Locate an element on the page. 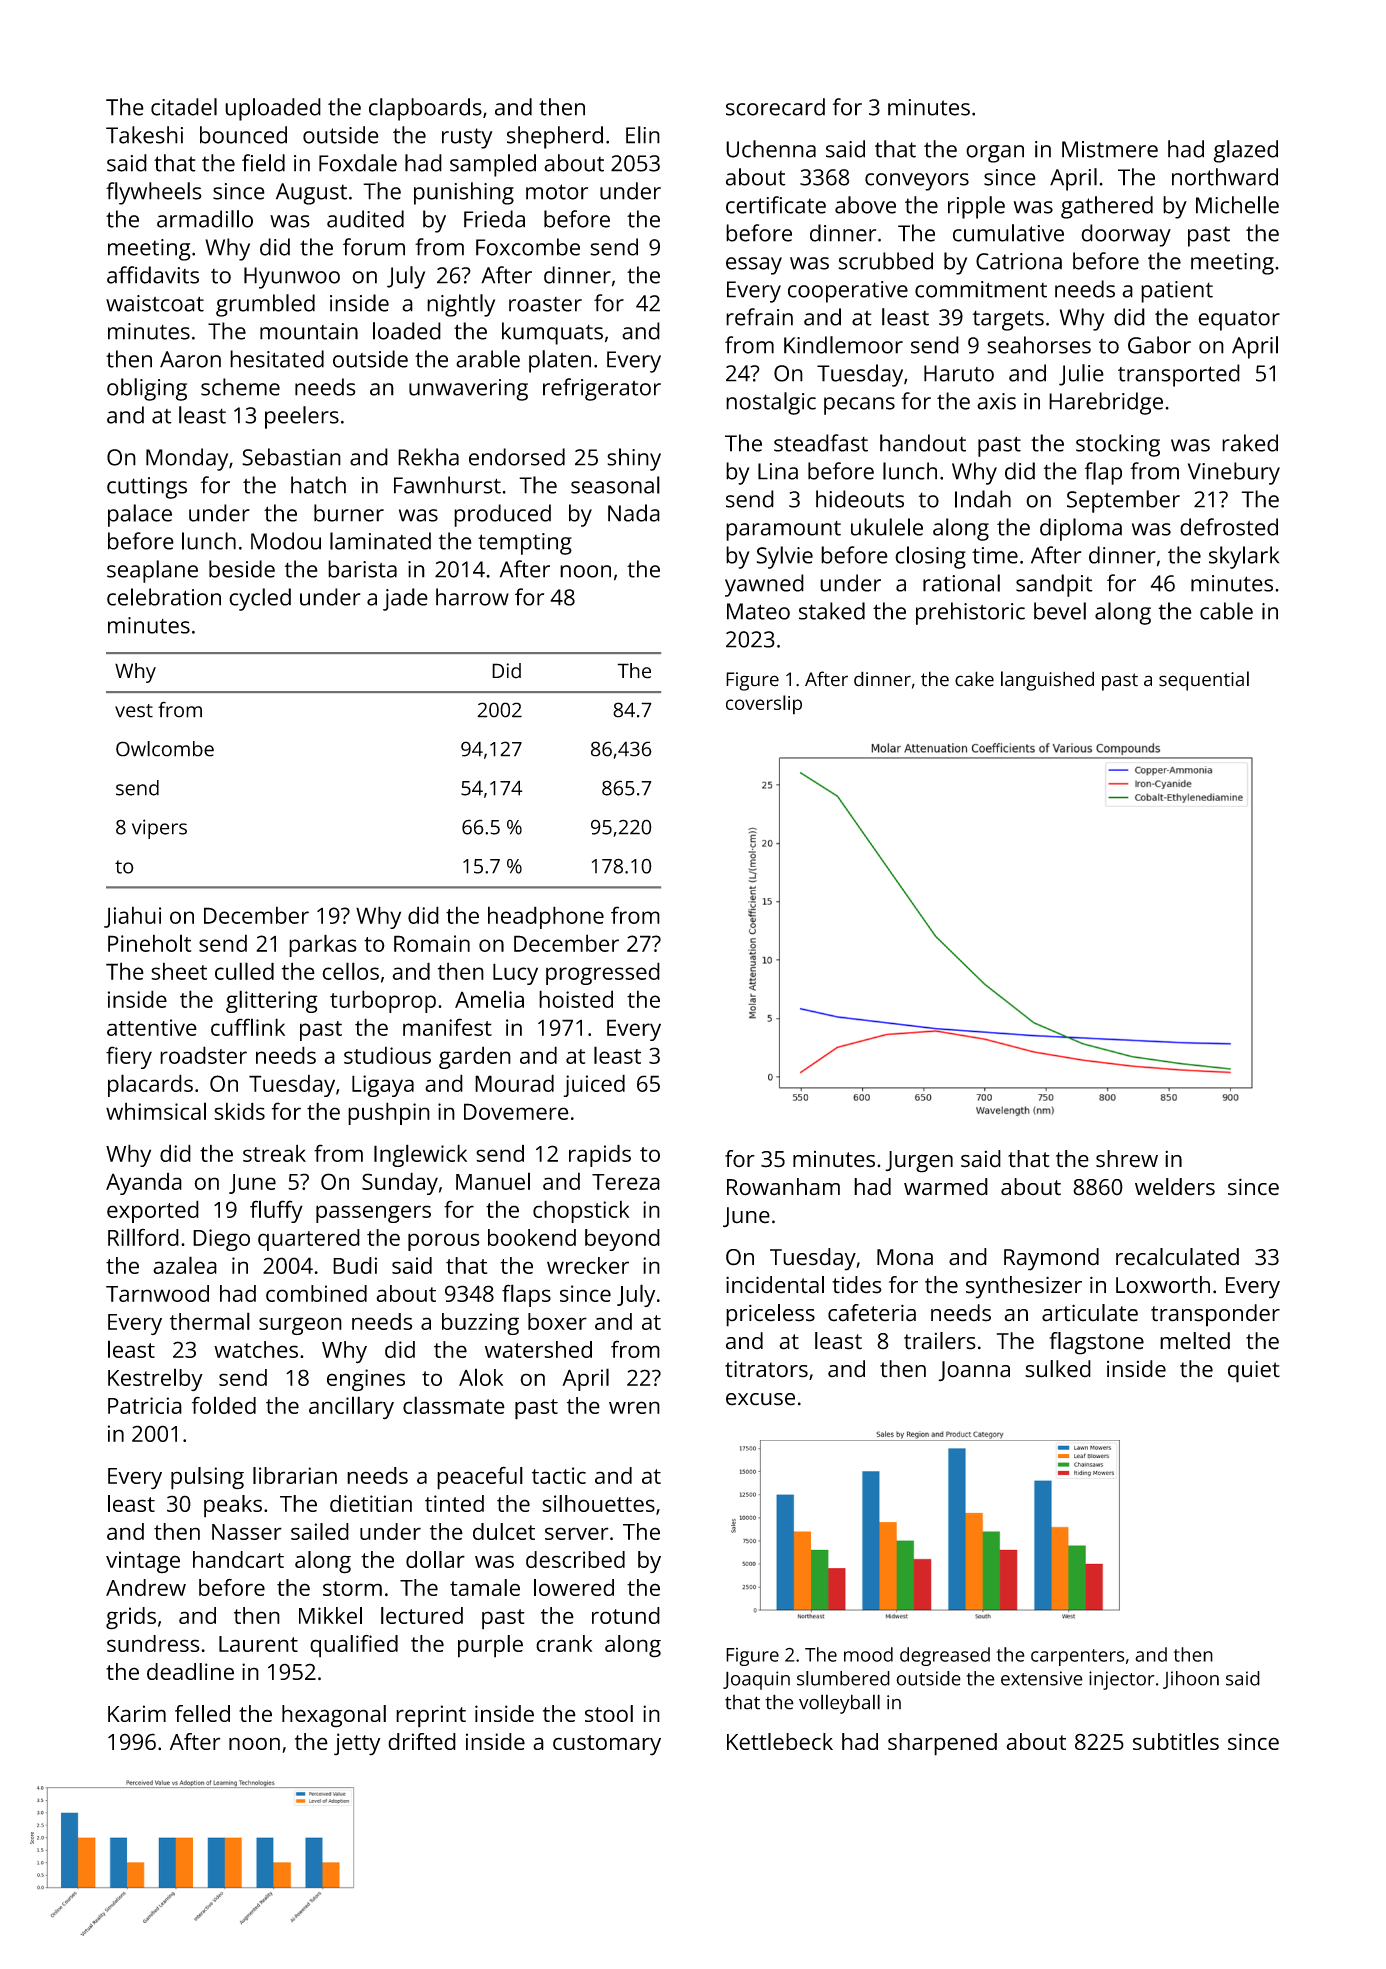 This page has height=1969, width=1386. sharpened is located at coordinates (942, 1744).
